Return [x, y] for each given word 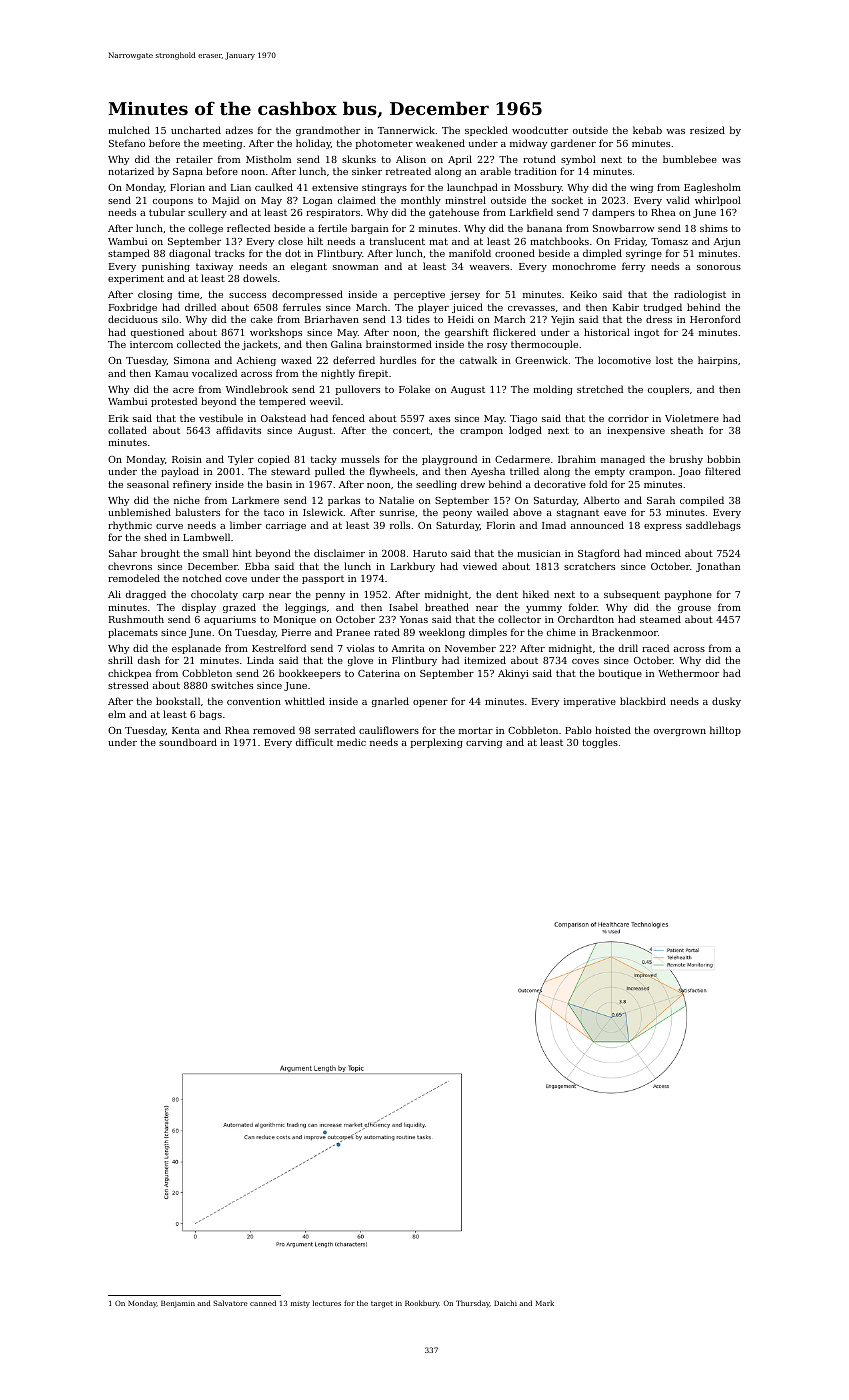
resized [707, 130]
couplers [668, 390]
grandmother [328, 131]
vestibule [221, 418]
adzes [239, 130]
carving [484, 743]
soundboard [188, 742]
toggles [600, 743]
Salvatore [230, 1303]
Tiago [523, 419]
